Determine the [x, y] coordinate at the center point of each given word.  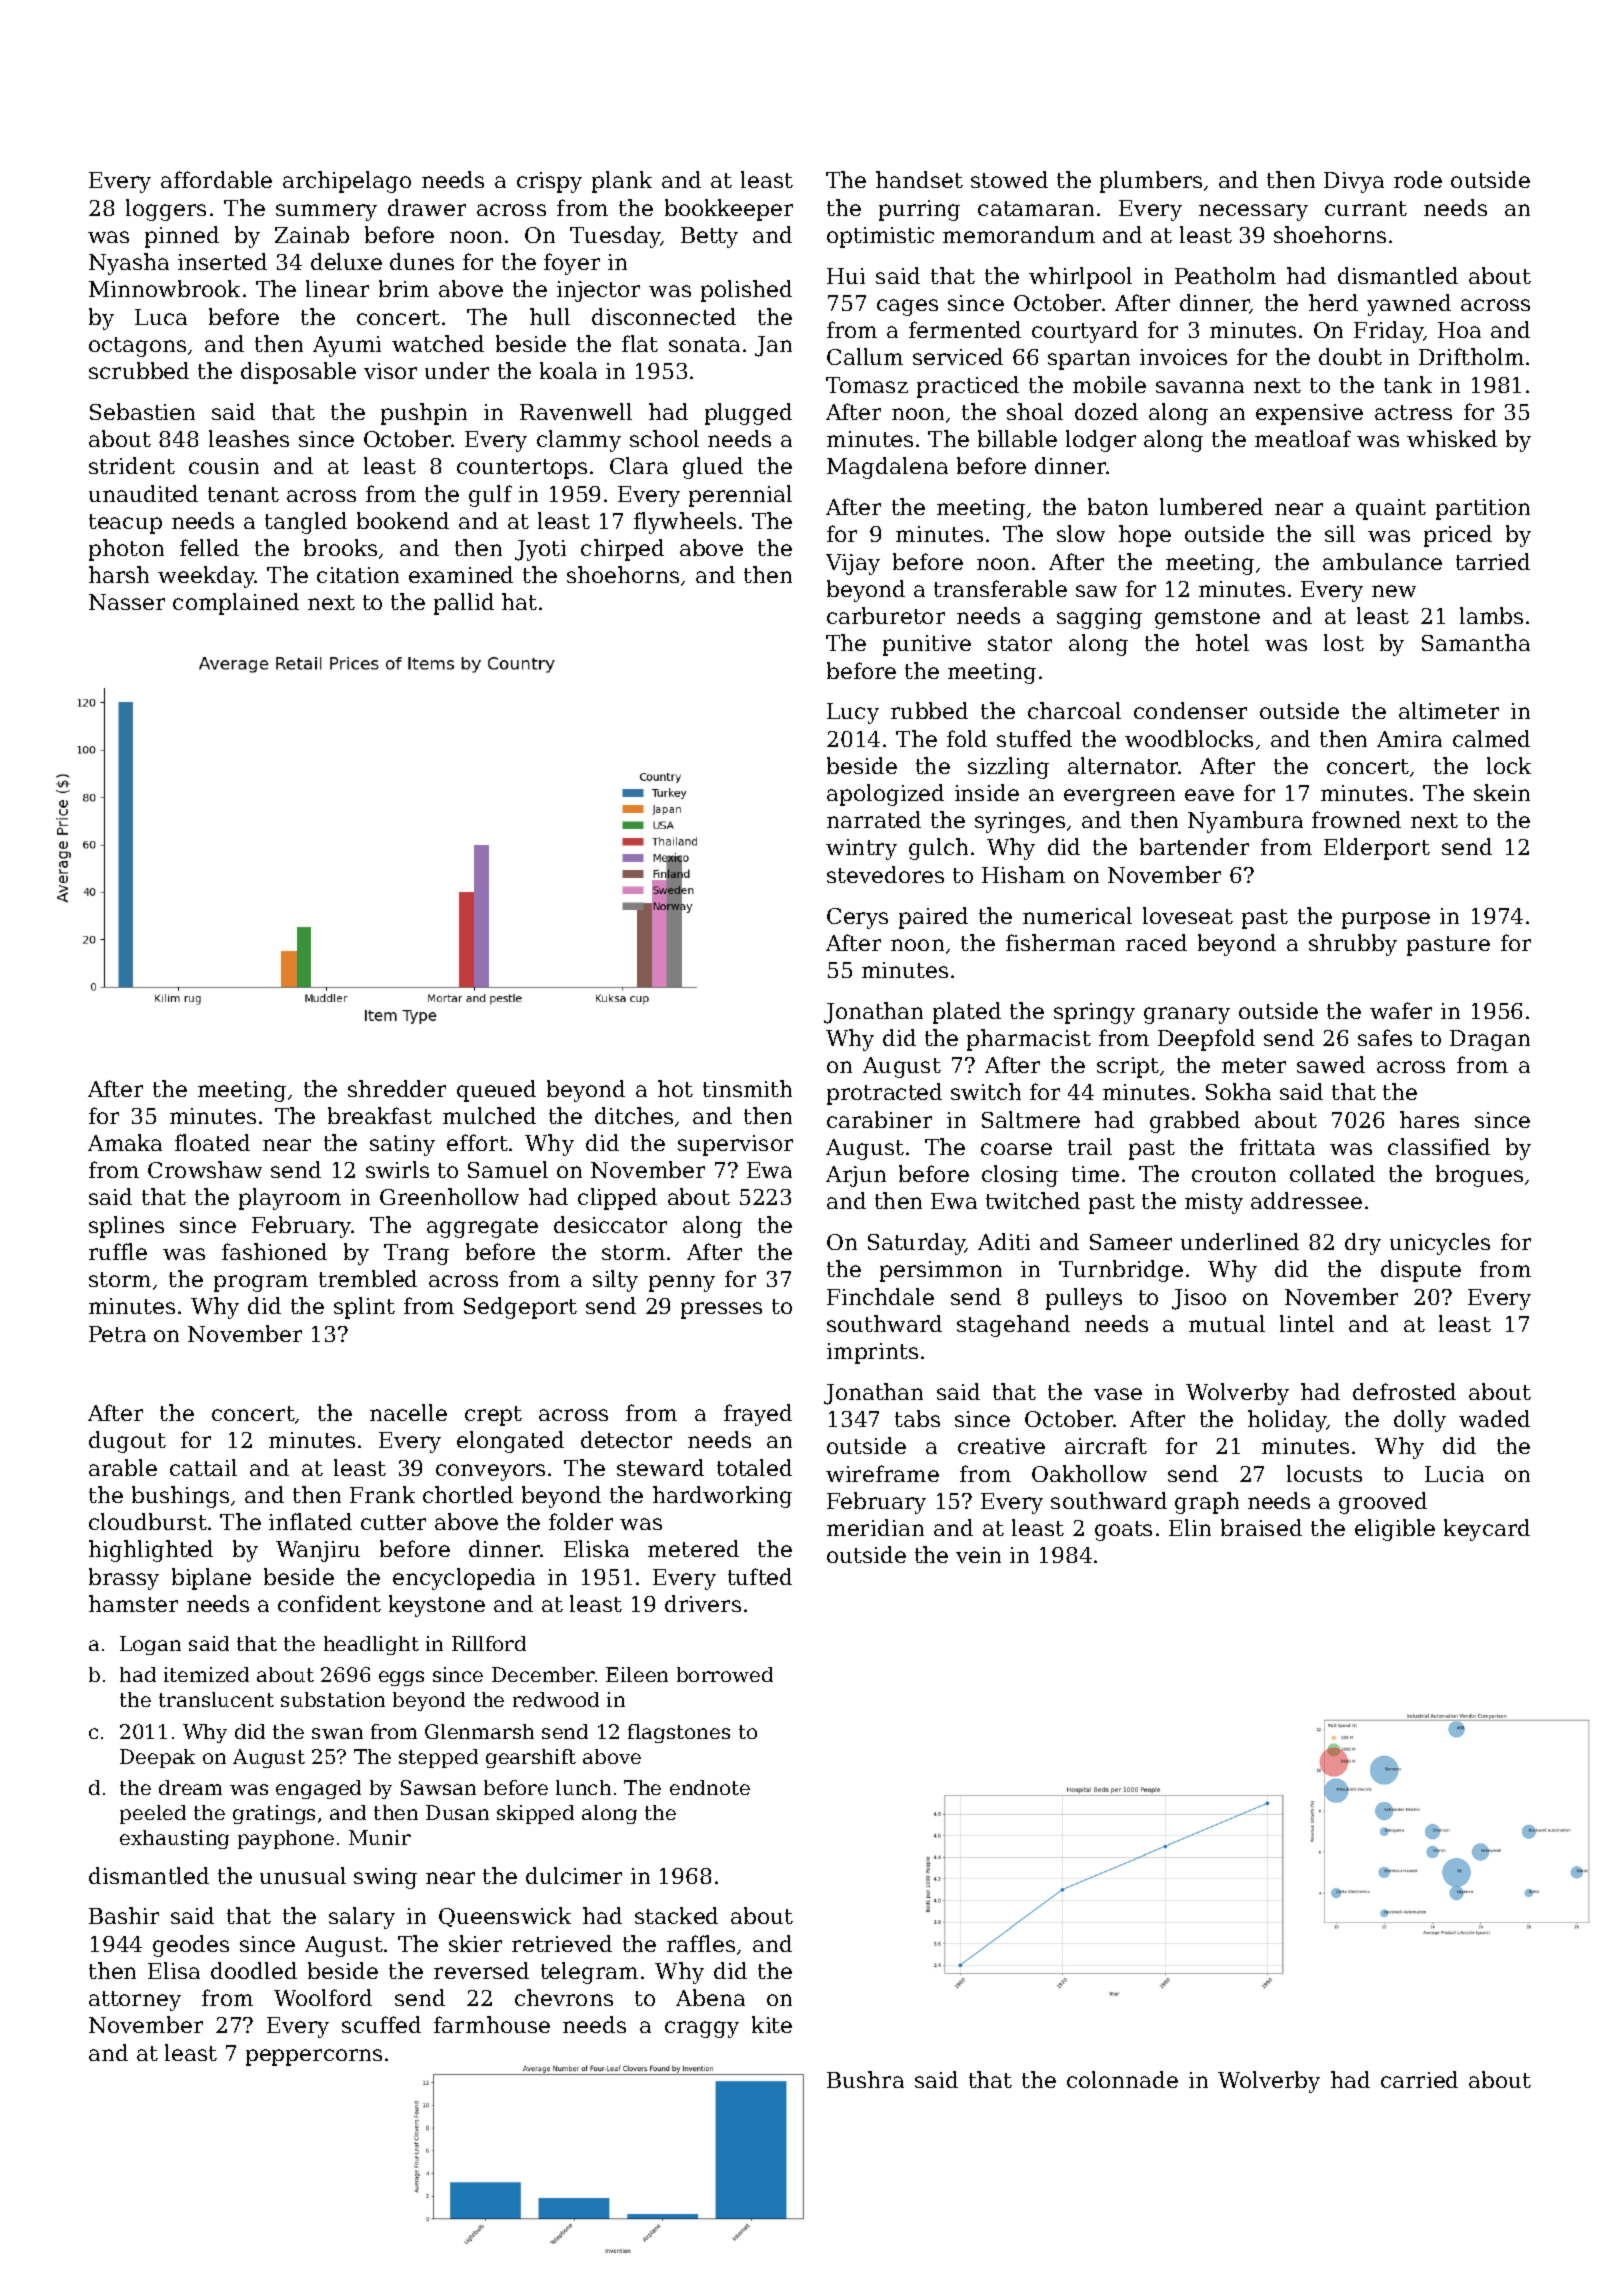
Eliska [596, 1548]
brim [404, 288]
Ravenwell [576, 411]
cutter [393, 1522]
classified [1439, 1146]
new [1394, 591]
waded [1494, 1418]
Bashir [124, 1915]
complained [236, 604]
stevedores [885, 874]
